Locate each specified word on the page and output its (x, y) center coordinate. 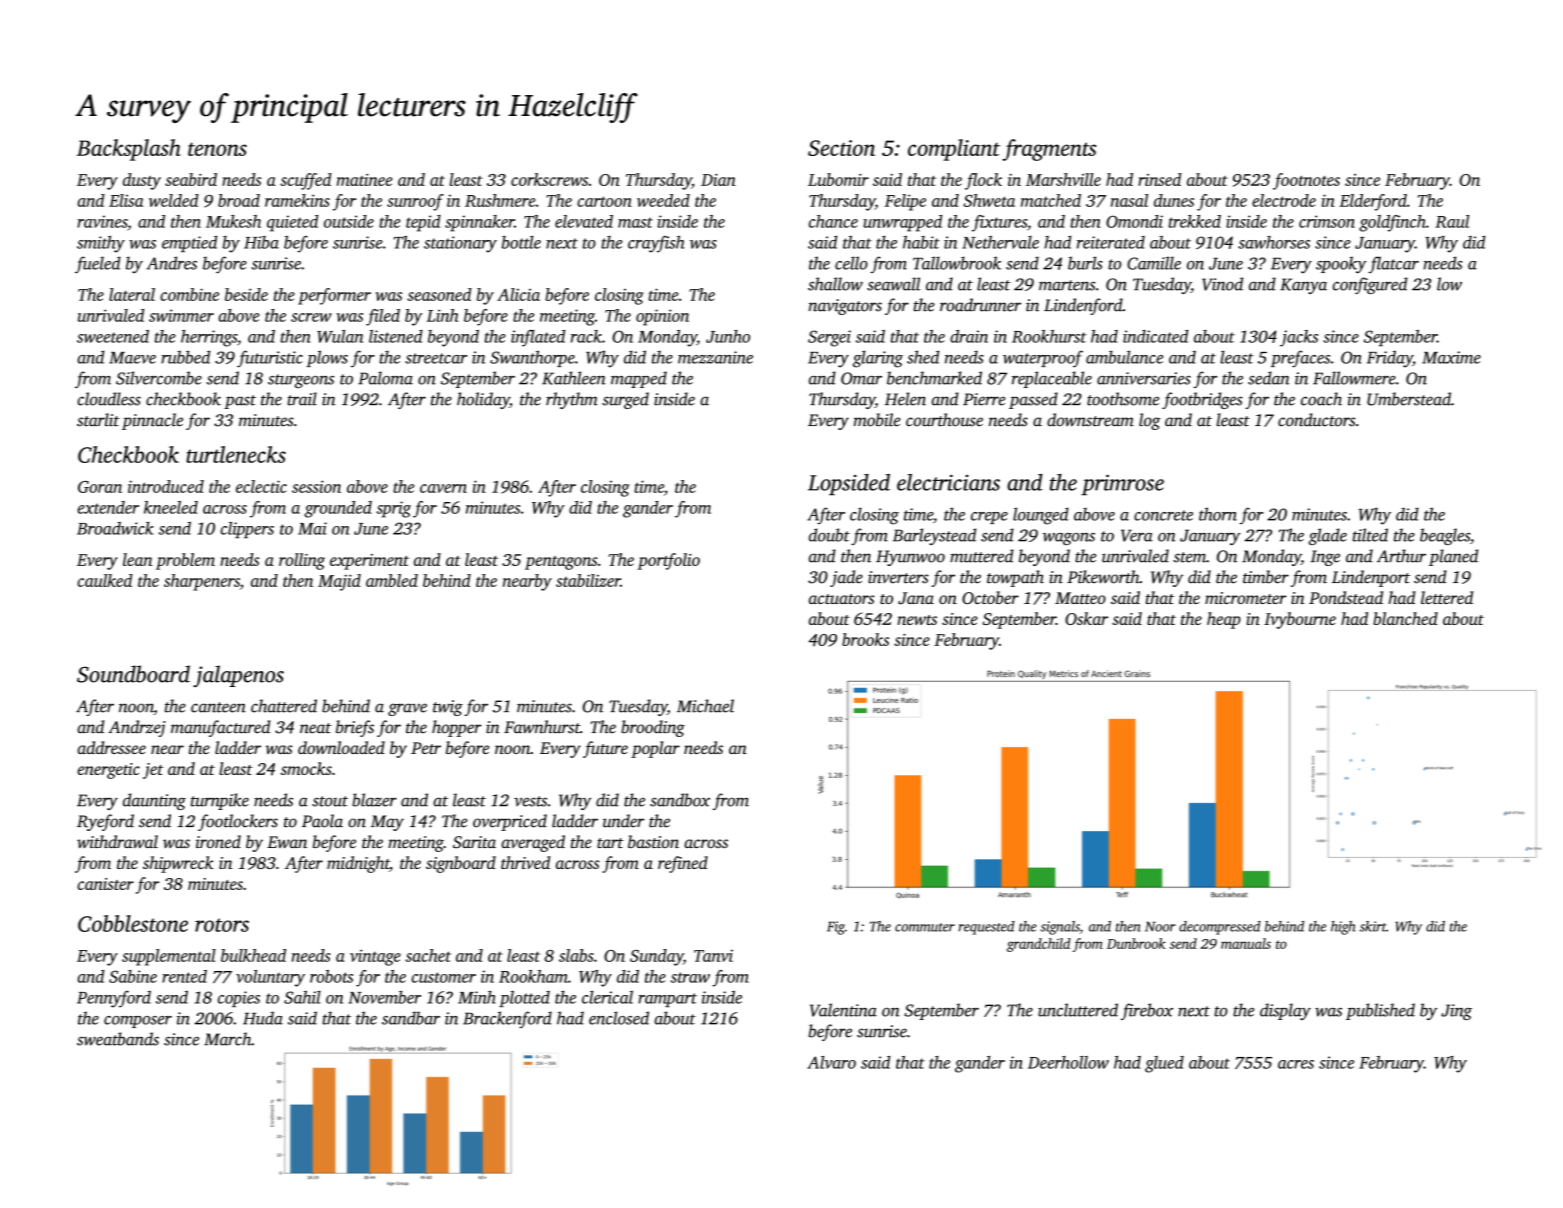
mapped (639, 379)
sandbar (411, 1018)
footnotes (1306, 181)
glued (1164, 1064)
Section (841, 148)
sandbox (680, 800)
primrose (1122, 484)
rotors (222, 925)
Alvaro (831, 1062)
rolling (302, 561)
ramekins (297, 200)
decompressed (1220, 928)
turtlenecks (236, 454)
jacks (1299, 338)
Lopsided (849, 484)
